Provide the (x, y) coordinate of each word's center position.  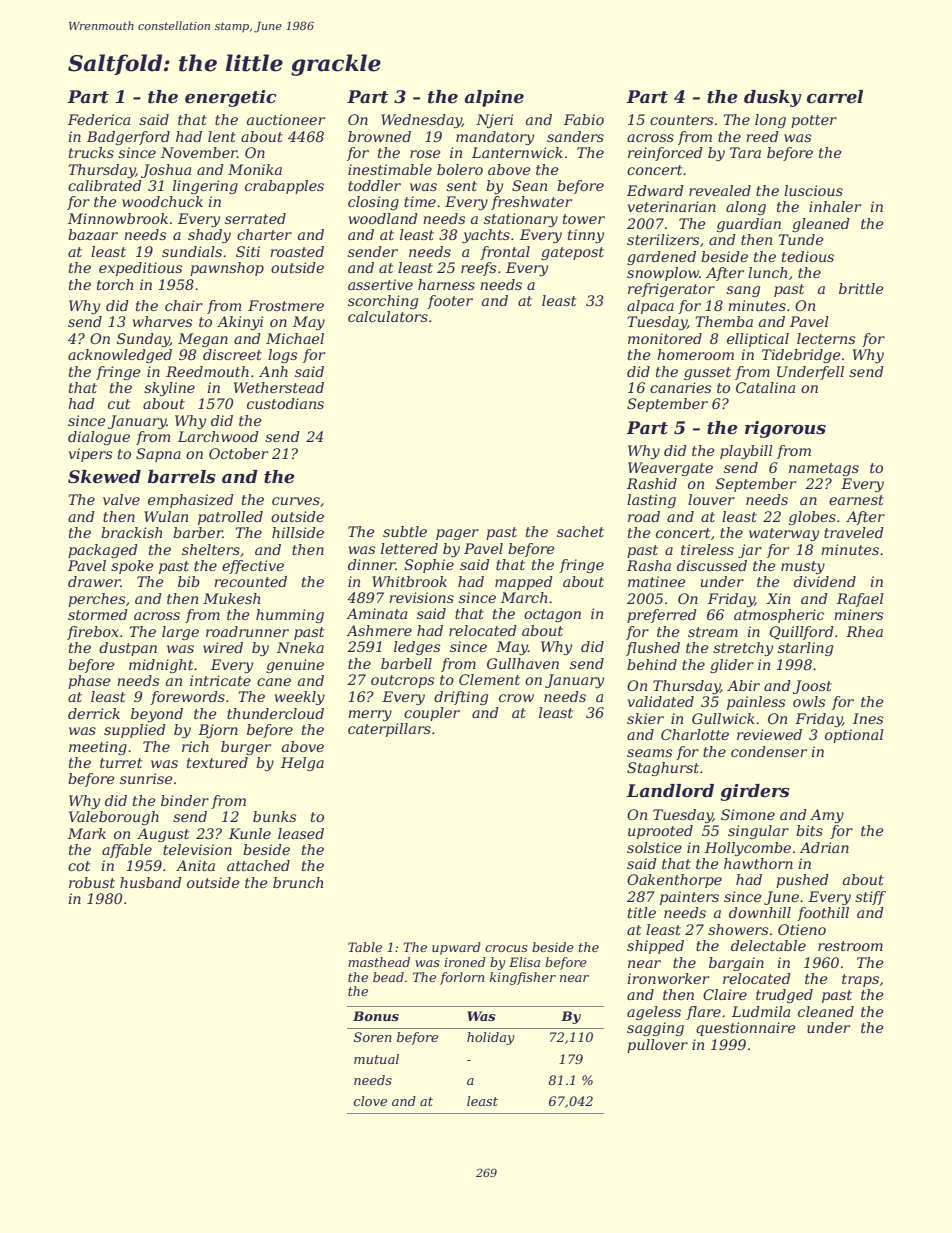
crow (516, 698)
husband (151, 882)
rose (425, 154)
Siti (248, 251)
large (180, 633)
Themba (724, 321)
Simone (748, 814)
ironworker (668, 978)
